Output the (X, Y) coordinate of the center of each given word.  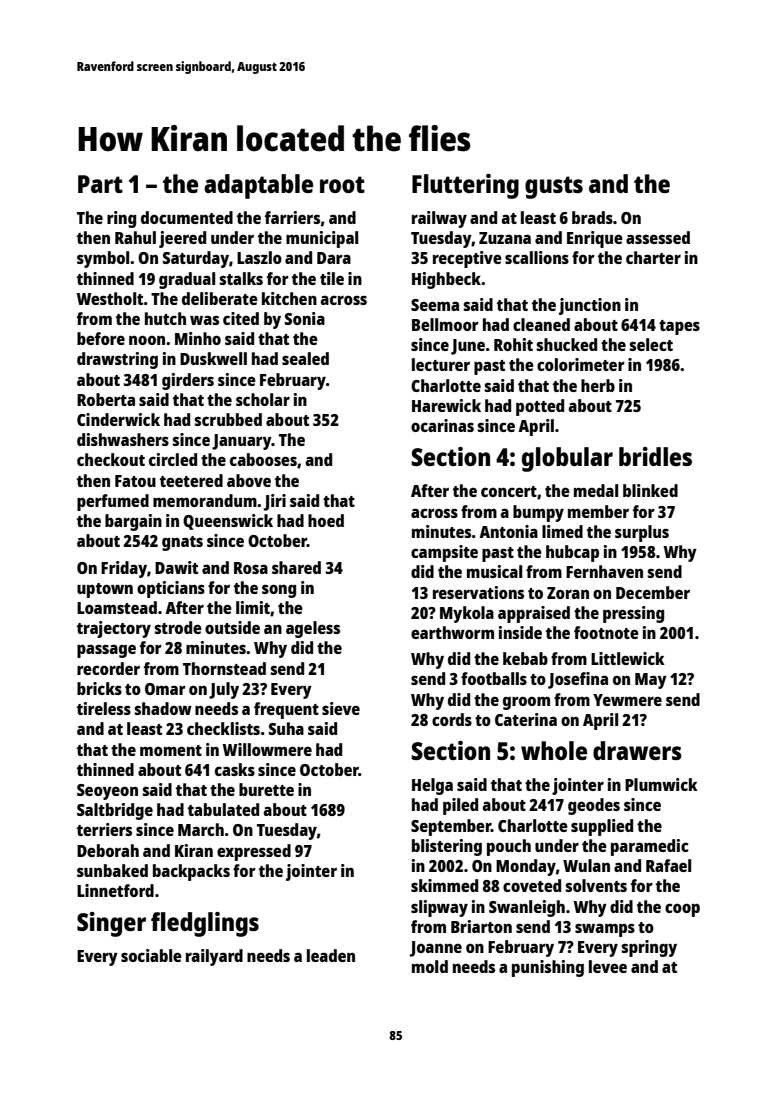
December (653, 592)
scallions (537, 257)
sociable (151, 955)
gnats (182, 543)
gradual (187, 280)
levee (608, 966)
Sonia (305, 318)
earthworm (452, 632)
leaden (331, 955)
